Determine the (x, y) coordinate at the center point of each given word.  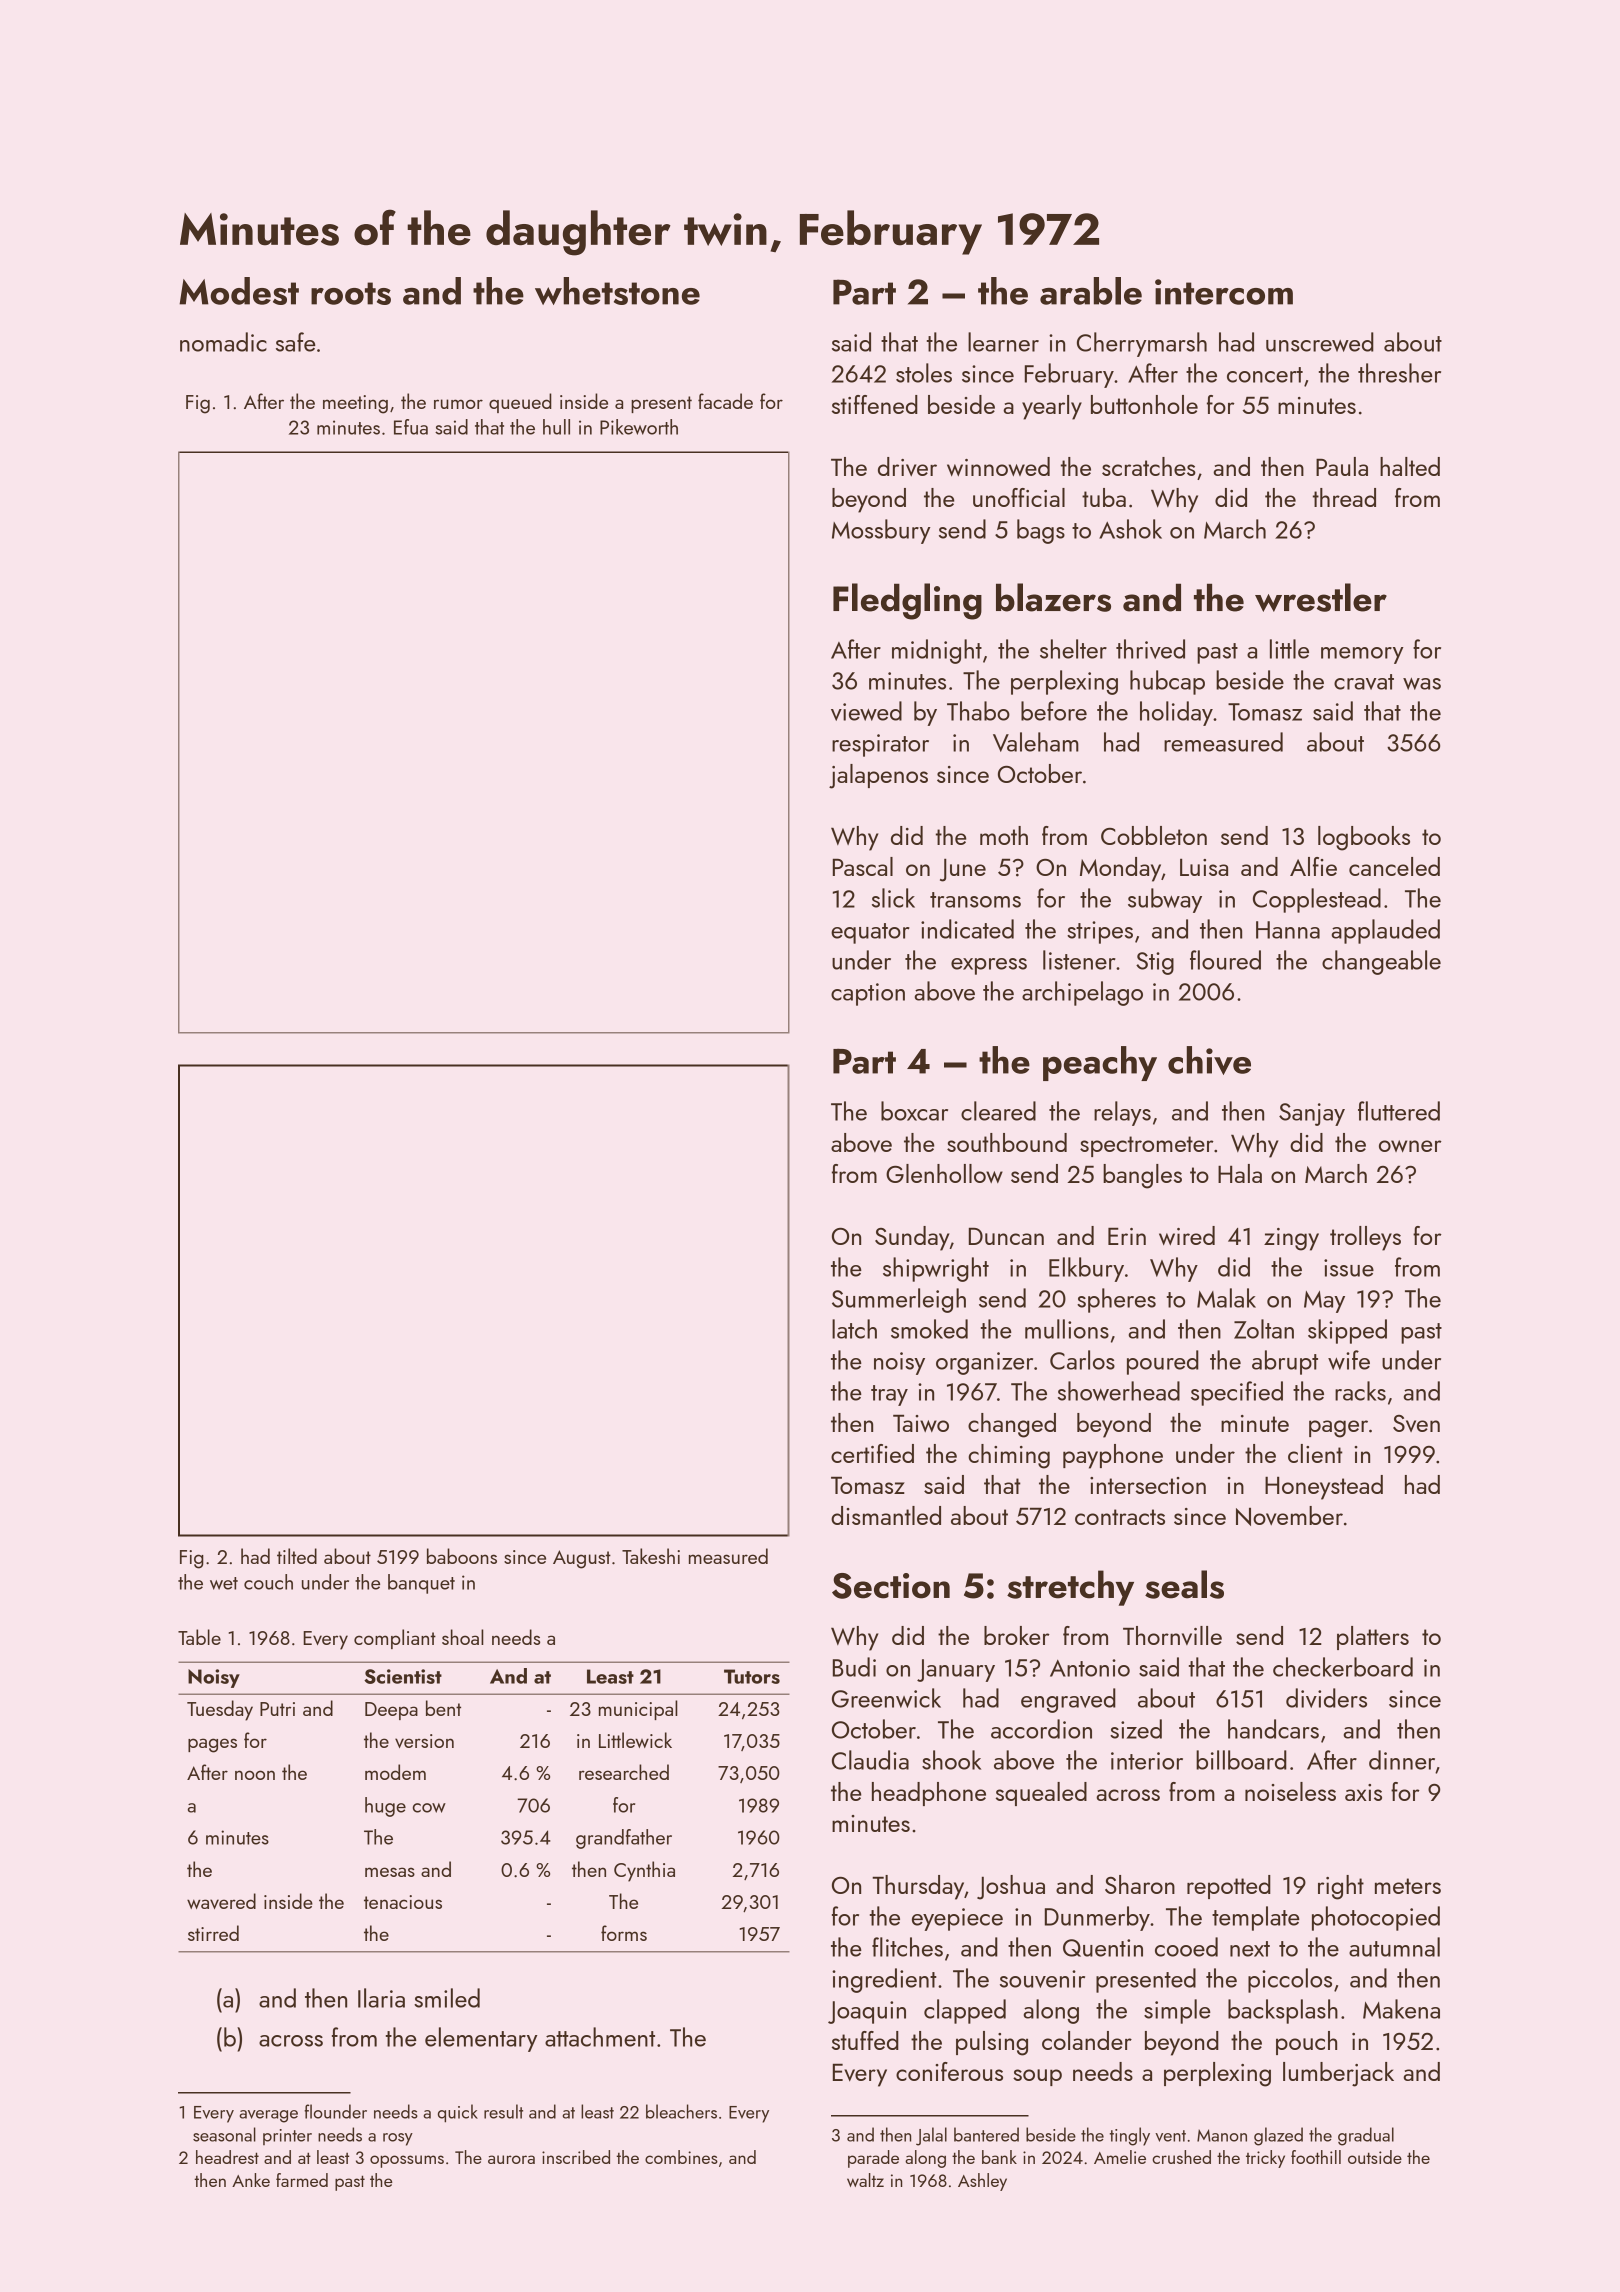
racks (1360, 1391)
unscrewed (1320, 342)
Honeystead (1324, 1487)
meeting (355, 404)
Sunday (912, 1238)
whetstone (617, 291)
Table (199, 1637)
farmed (302, 2180)
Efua (411, 427)
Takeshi (651, 1556)
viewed (866, 711)
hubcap (1167, 682)
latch (854, 1329)
